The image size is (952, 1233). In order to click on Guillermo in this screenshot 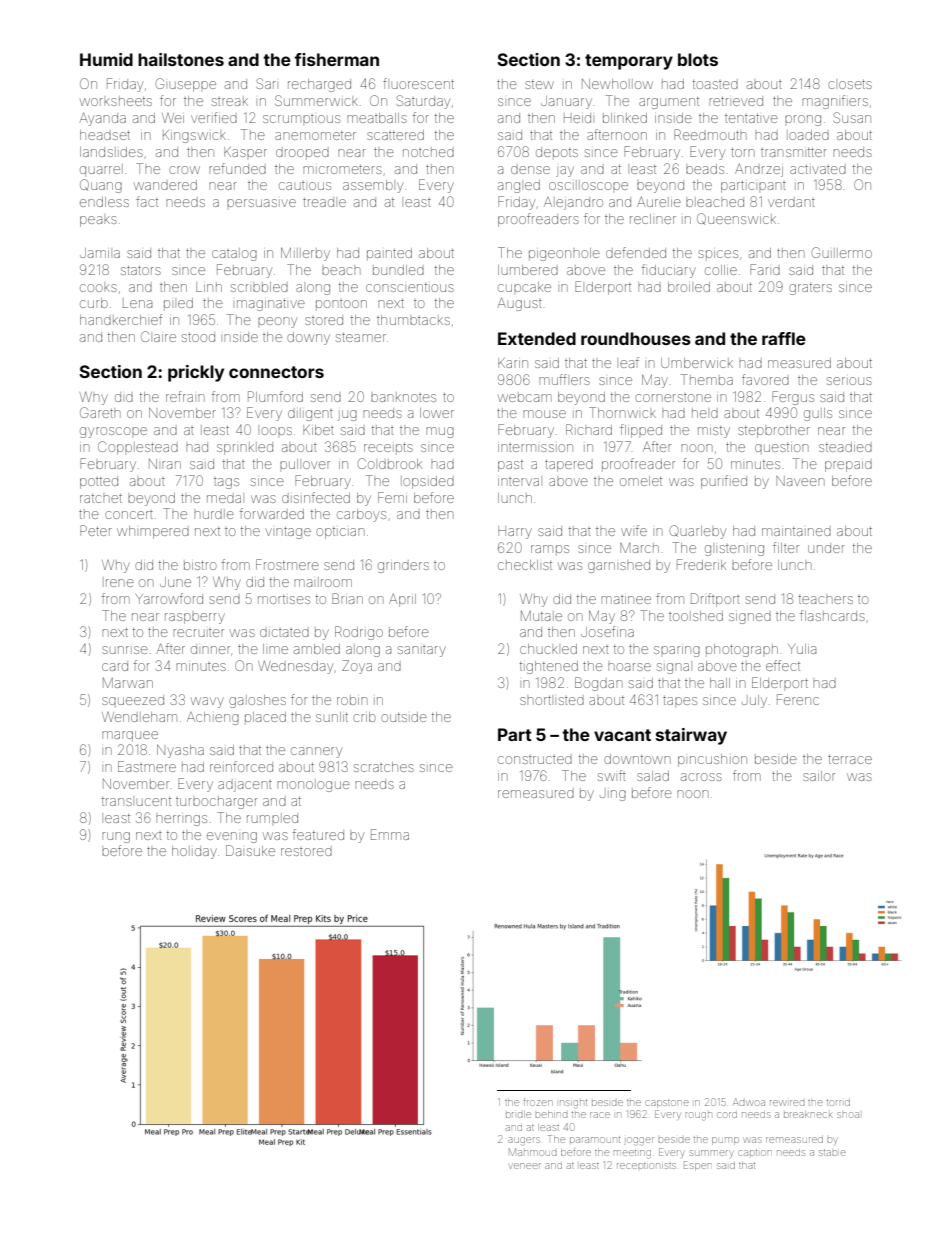, I will do `click(842, 252)`.
